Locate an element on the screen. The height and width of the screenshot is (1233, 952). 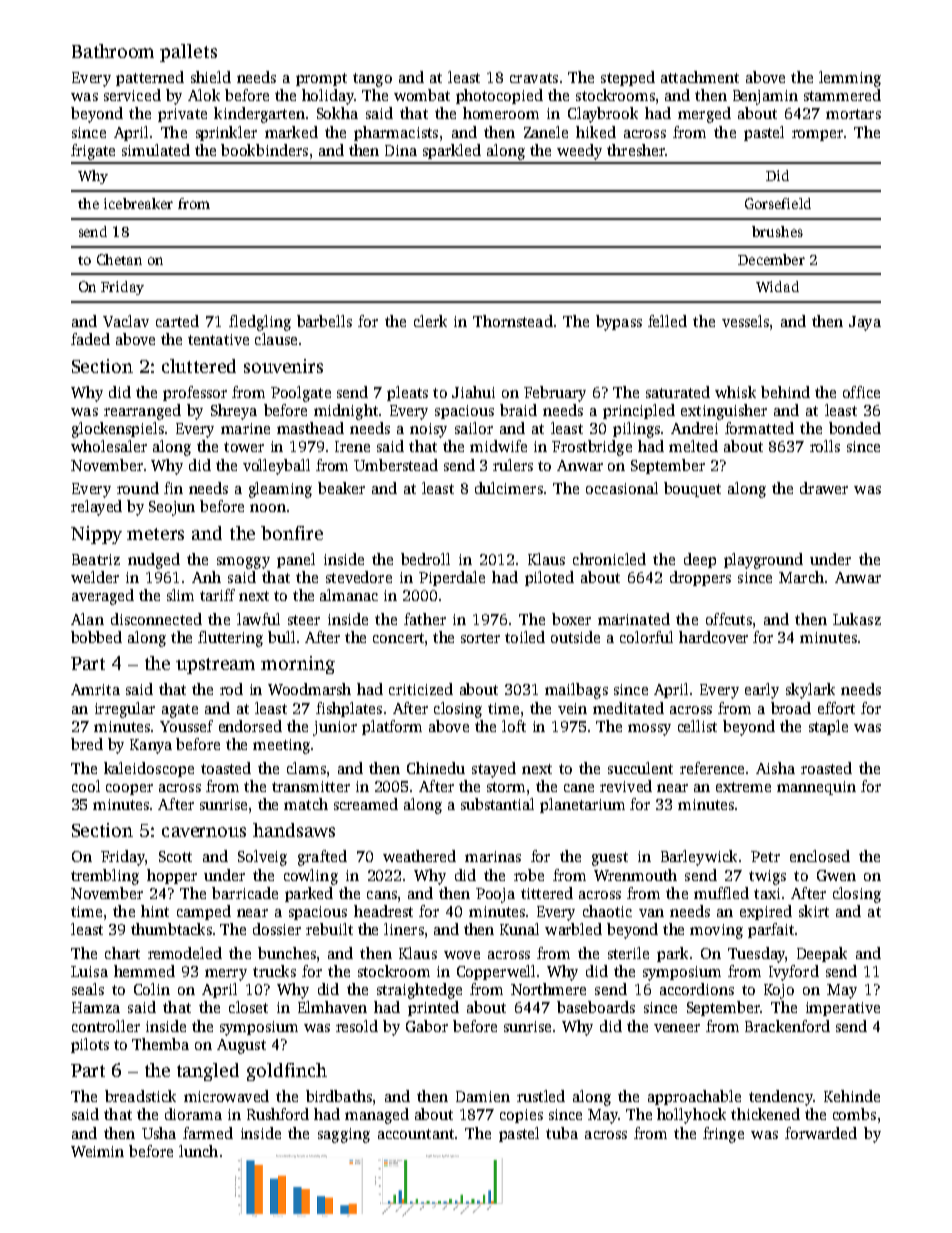
behind is located at coordinates (785, 392).
